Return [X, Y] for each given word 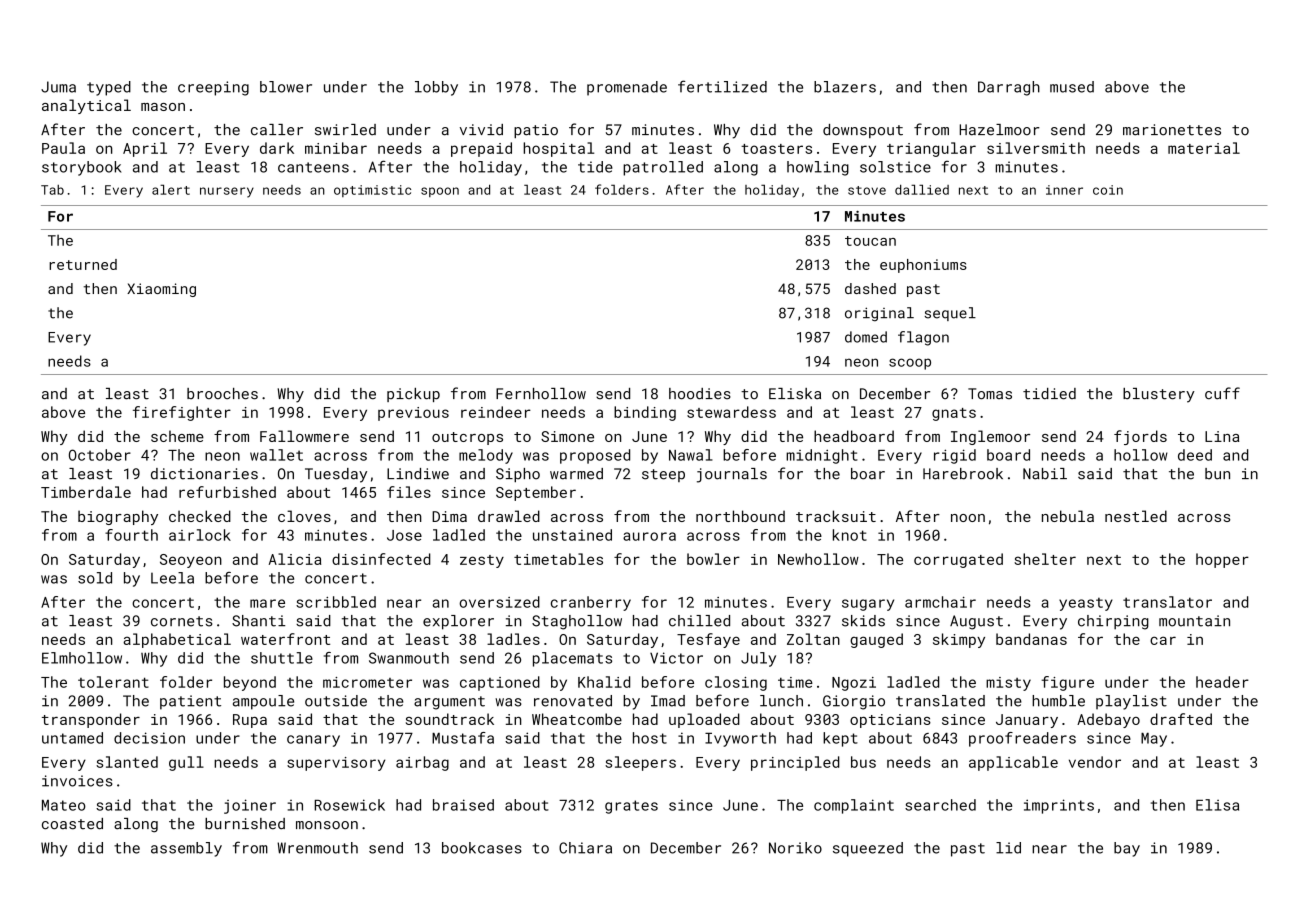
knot [850, 535]
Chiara [585, 848]
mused [1072, 87]
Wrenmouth [317, 848]
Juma [58, 87]
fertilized [722, 86]
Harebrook [963, 474]
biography [118, 517]
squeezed [868, 849]
